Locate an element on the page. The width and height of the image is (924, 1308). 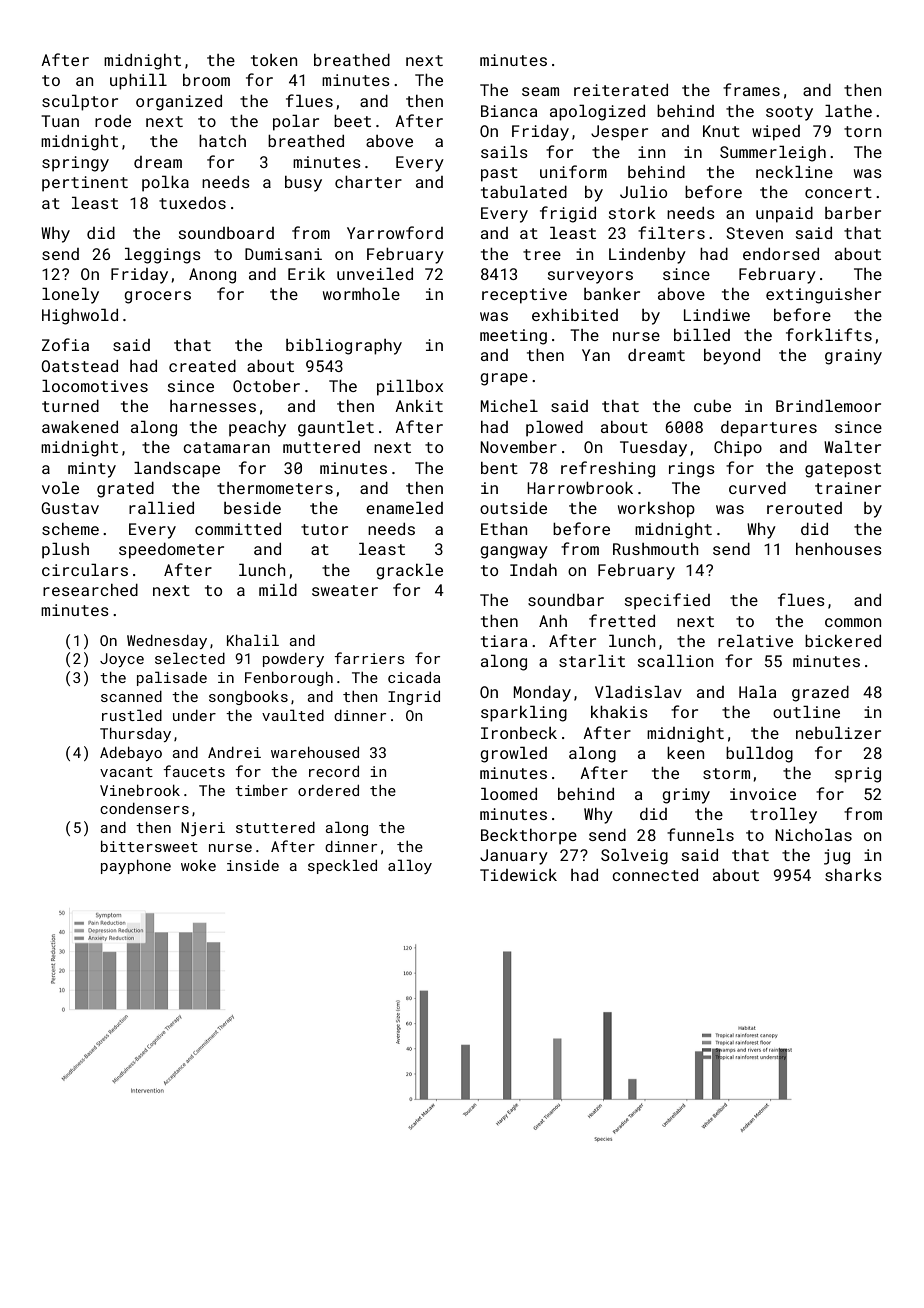
henhouses is located at coordinates (839, 549).
